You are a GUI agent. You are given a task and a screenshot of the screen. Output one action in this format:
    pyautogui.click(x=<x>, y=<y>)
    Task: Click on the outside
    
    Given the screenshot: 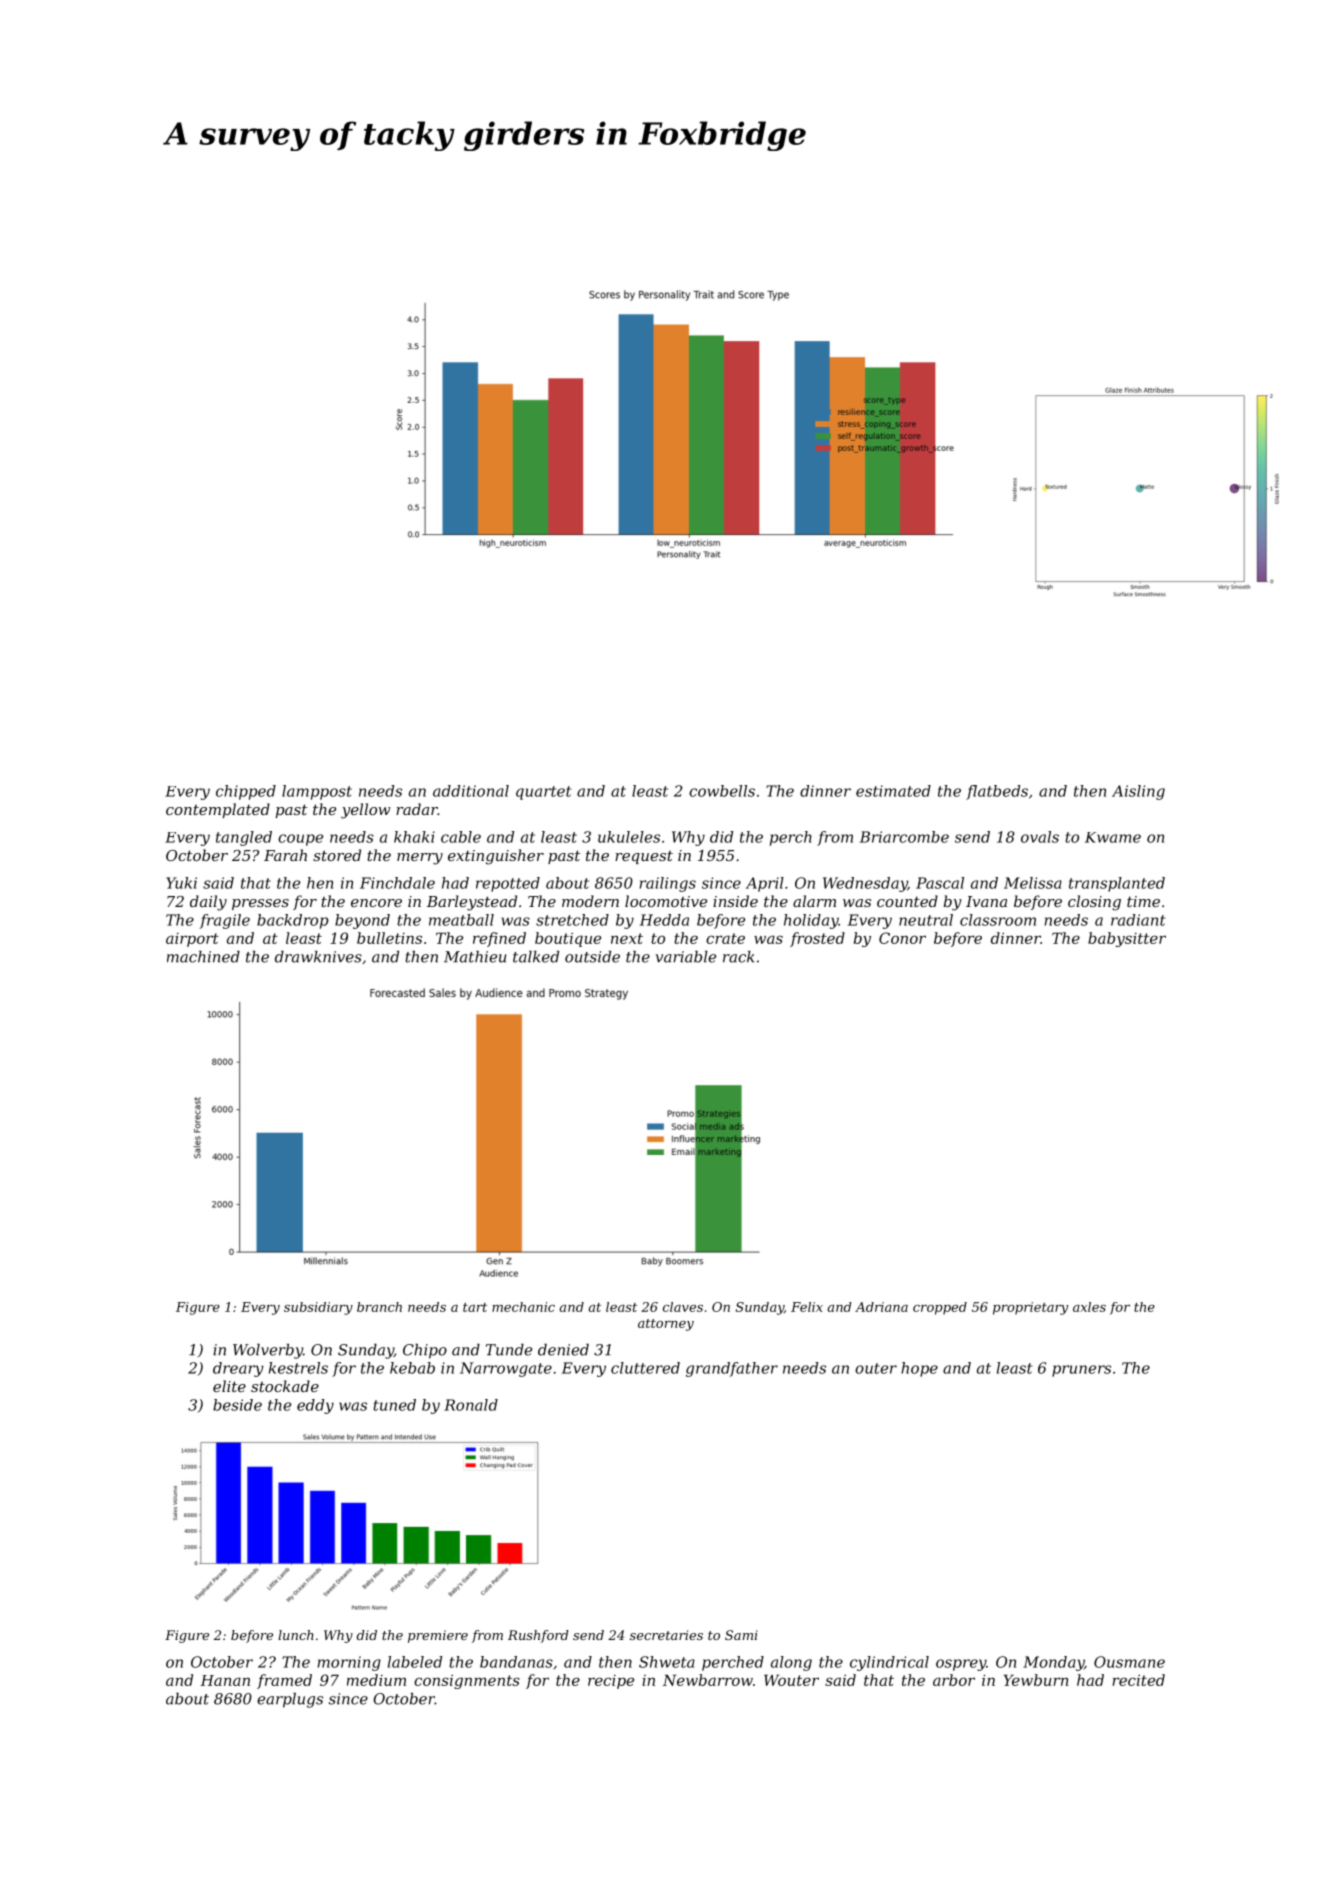 What is the action you would take?
    pyautogui.click(x=592, y=957)
